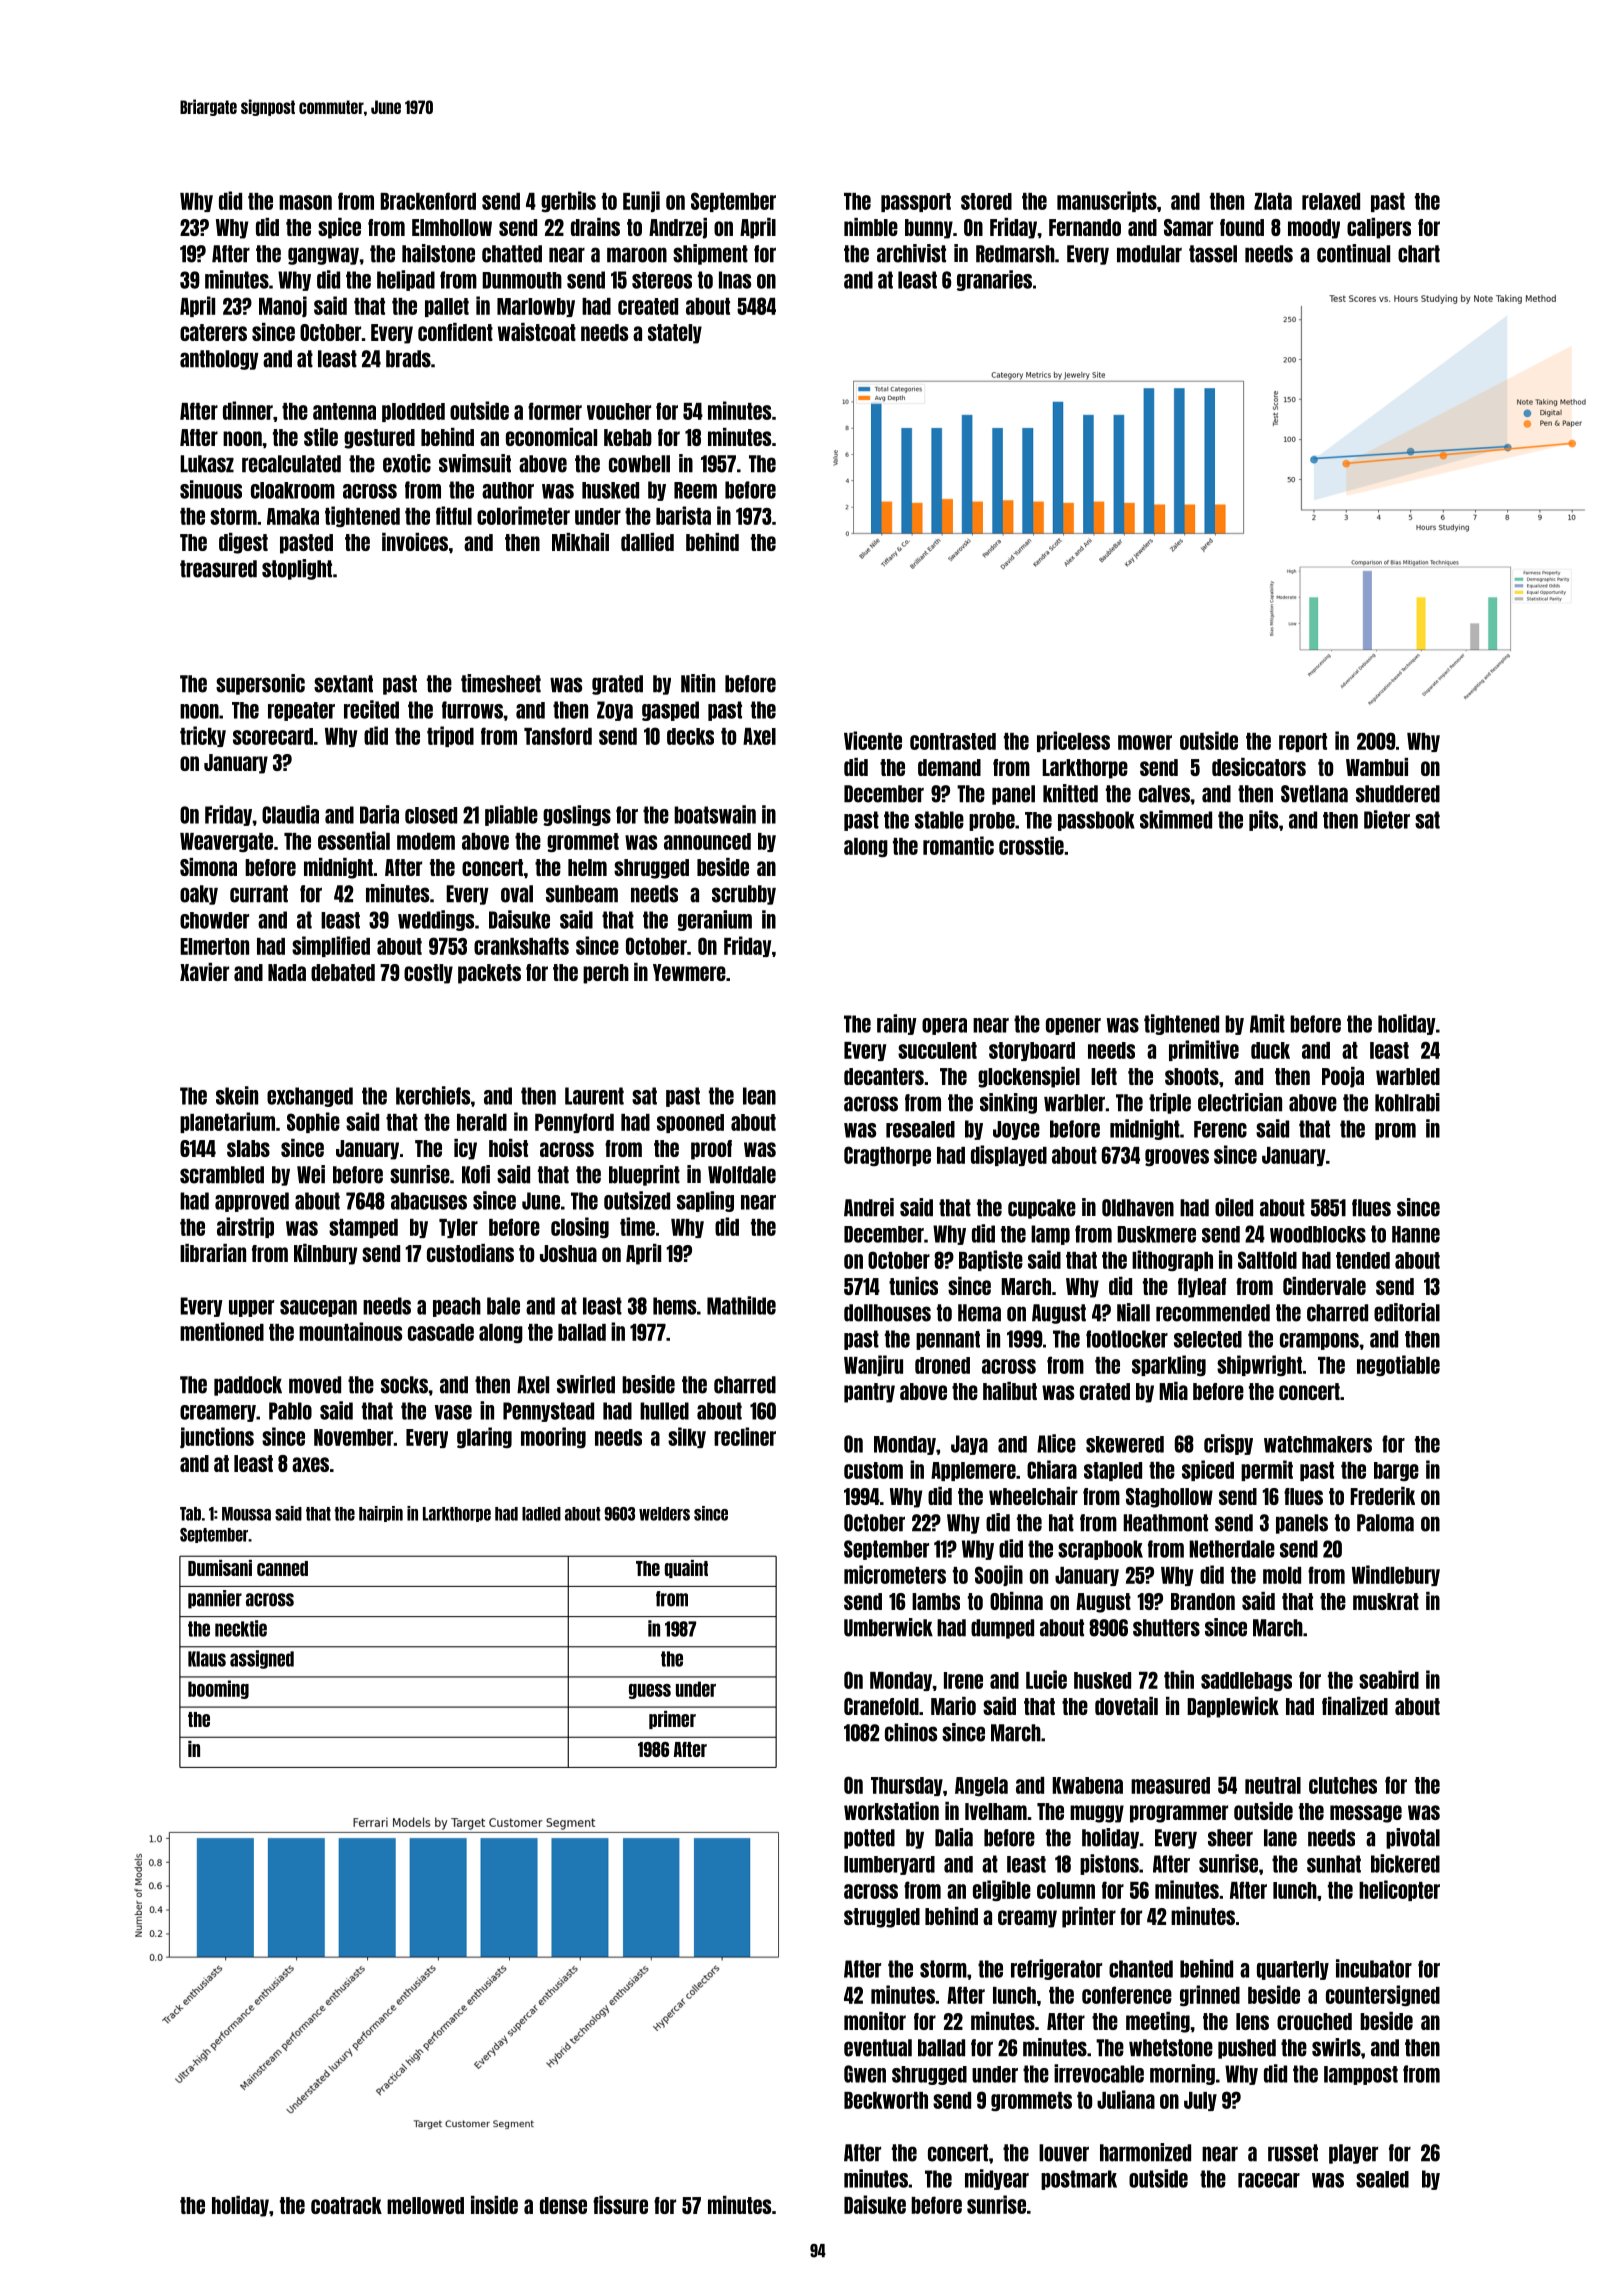 This screenshot has height=2292, width=1620. I want to click on waistcoat, so click(537, 332).
